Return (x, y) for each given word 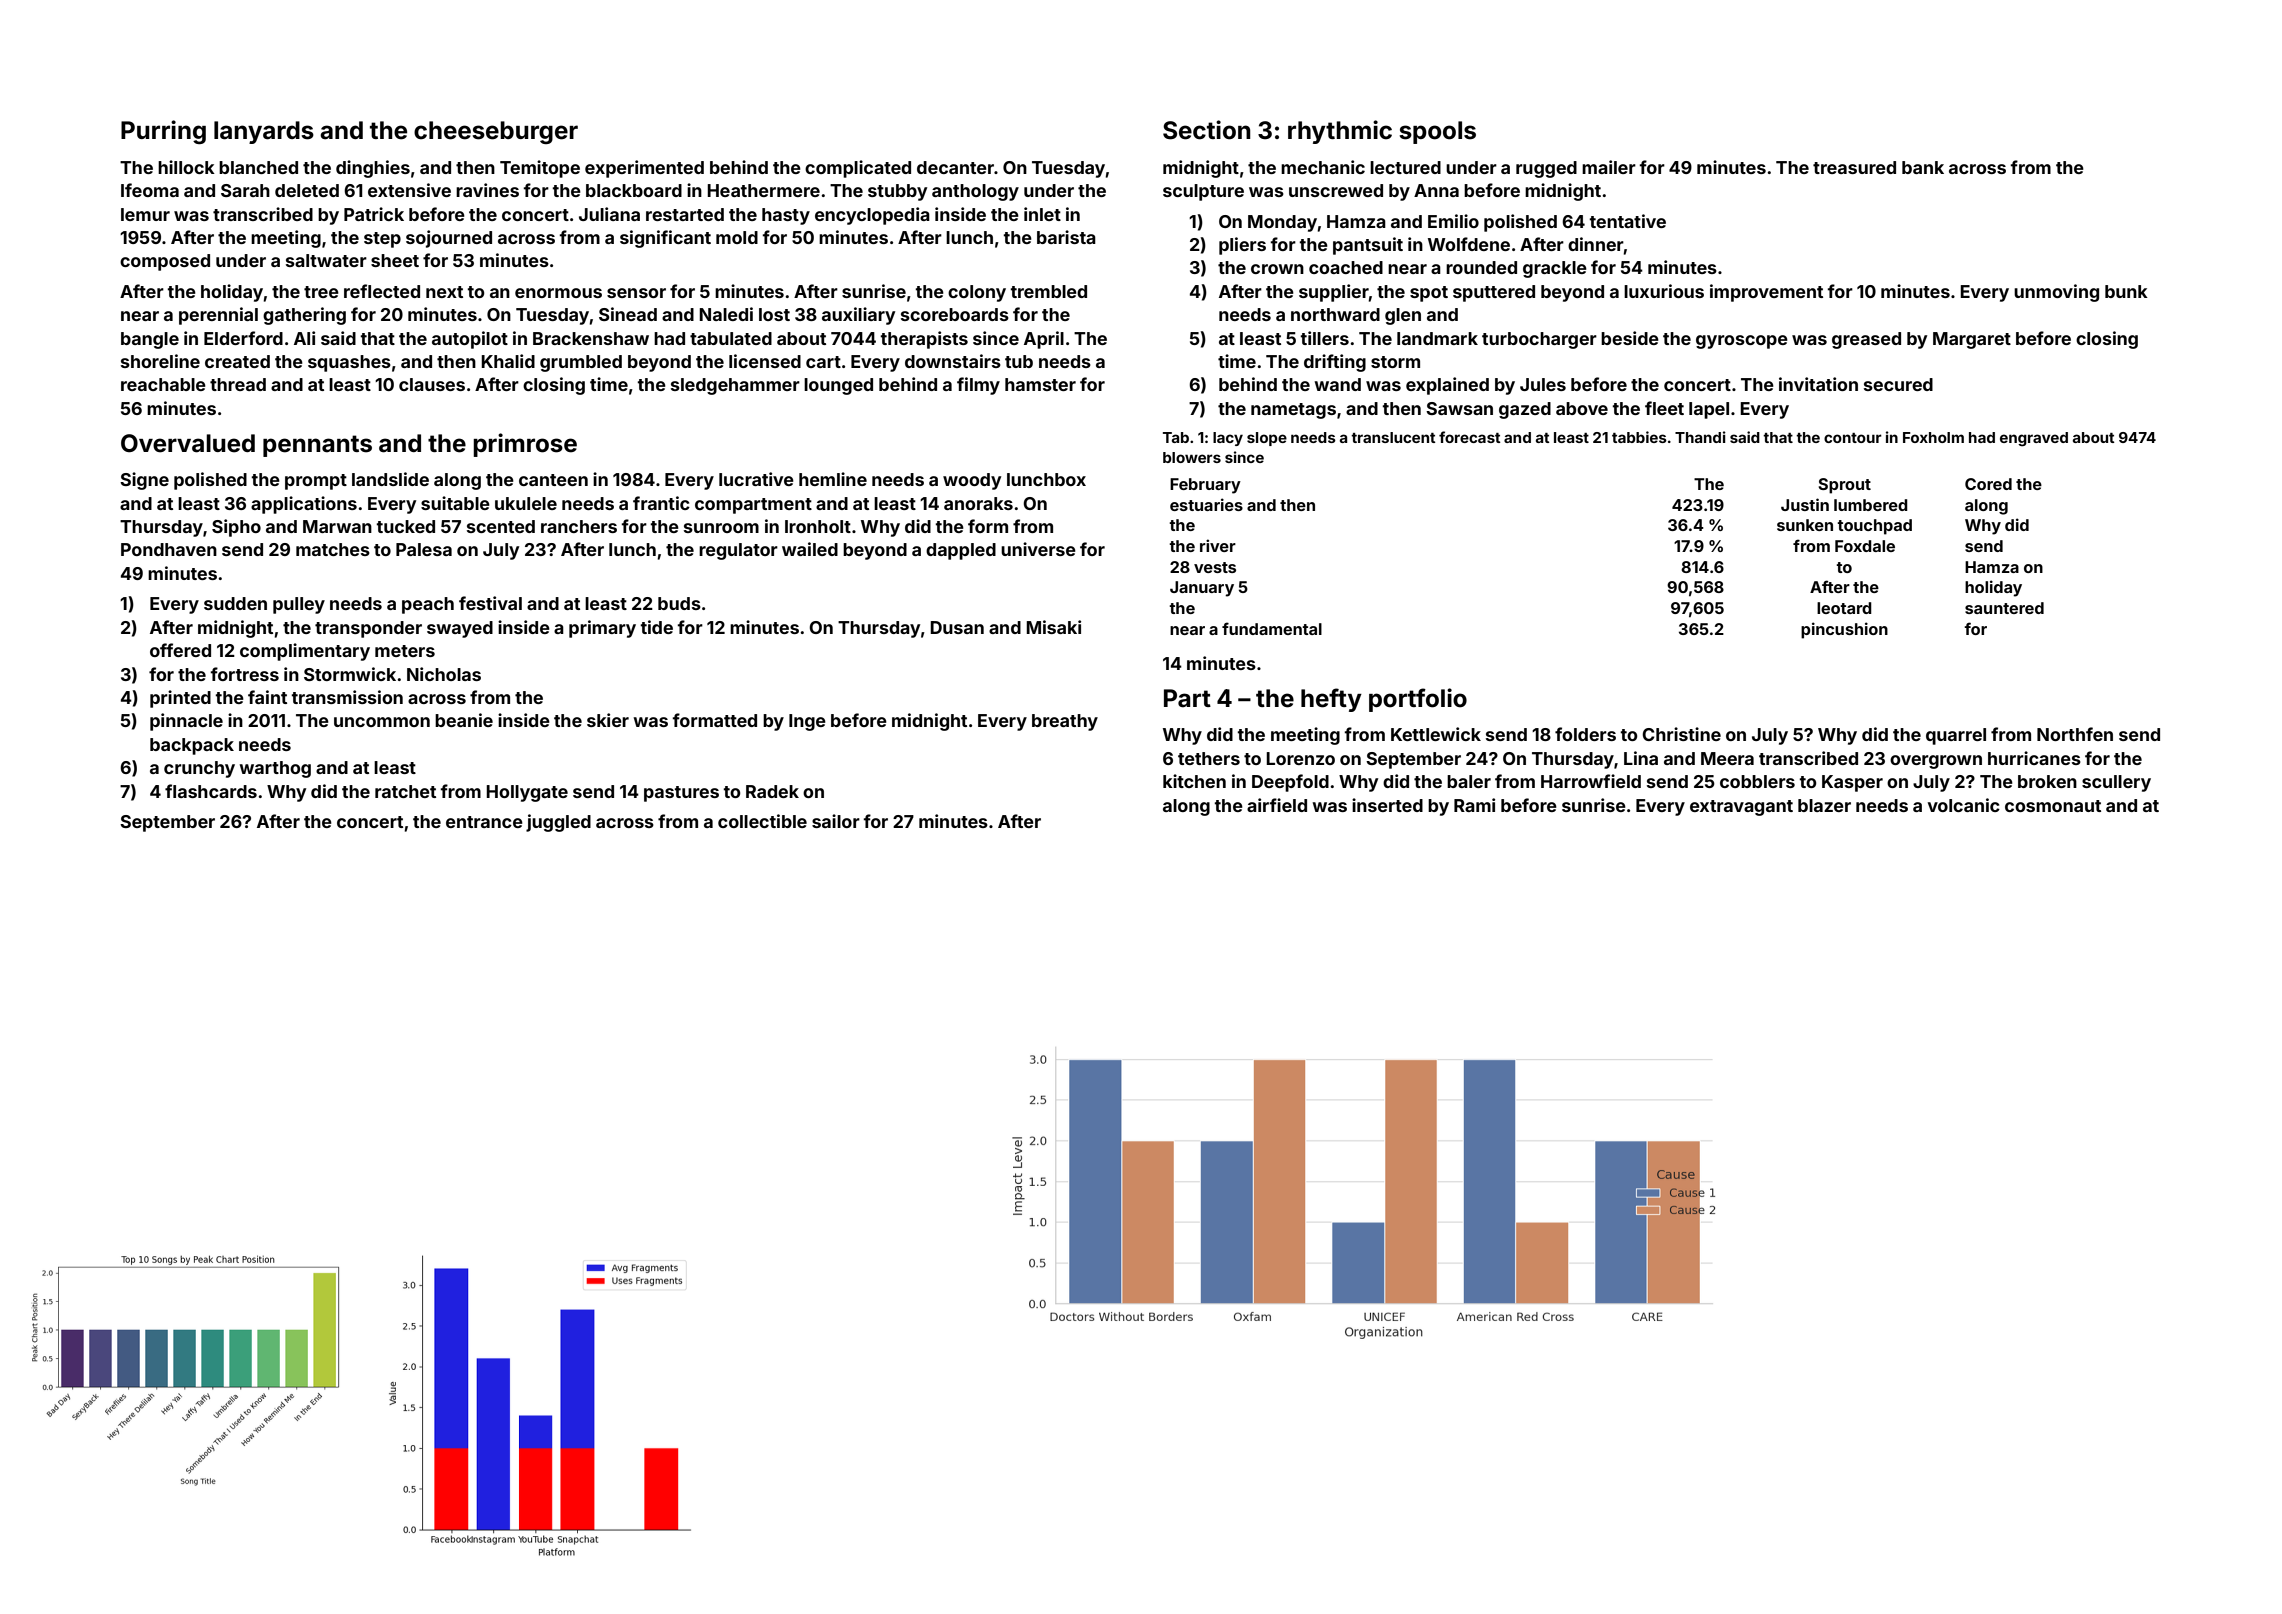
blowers (1192, 457)
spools (1437, 132)
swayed (460, 629)
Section (1207, 130)
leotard (1844, 608)
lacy (1228, 439)
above (1582, 408)
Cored (1988, 484)
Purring (163, 132)
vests (1215, 567)
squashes (349, 363)
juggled (558, 823)
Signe (144, 481)
